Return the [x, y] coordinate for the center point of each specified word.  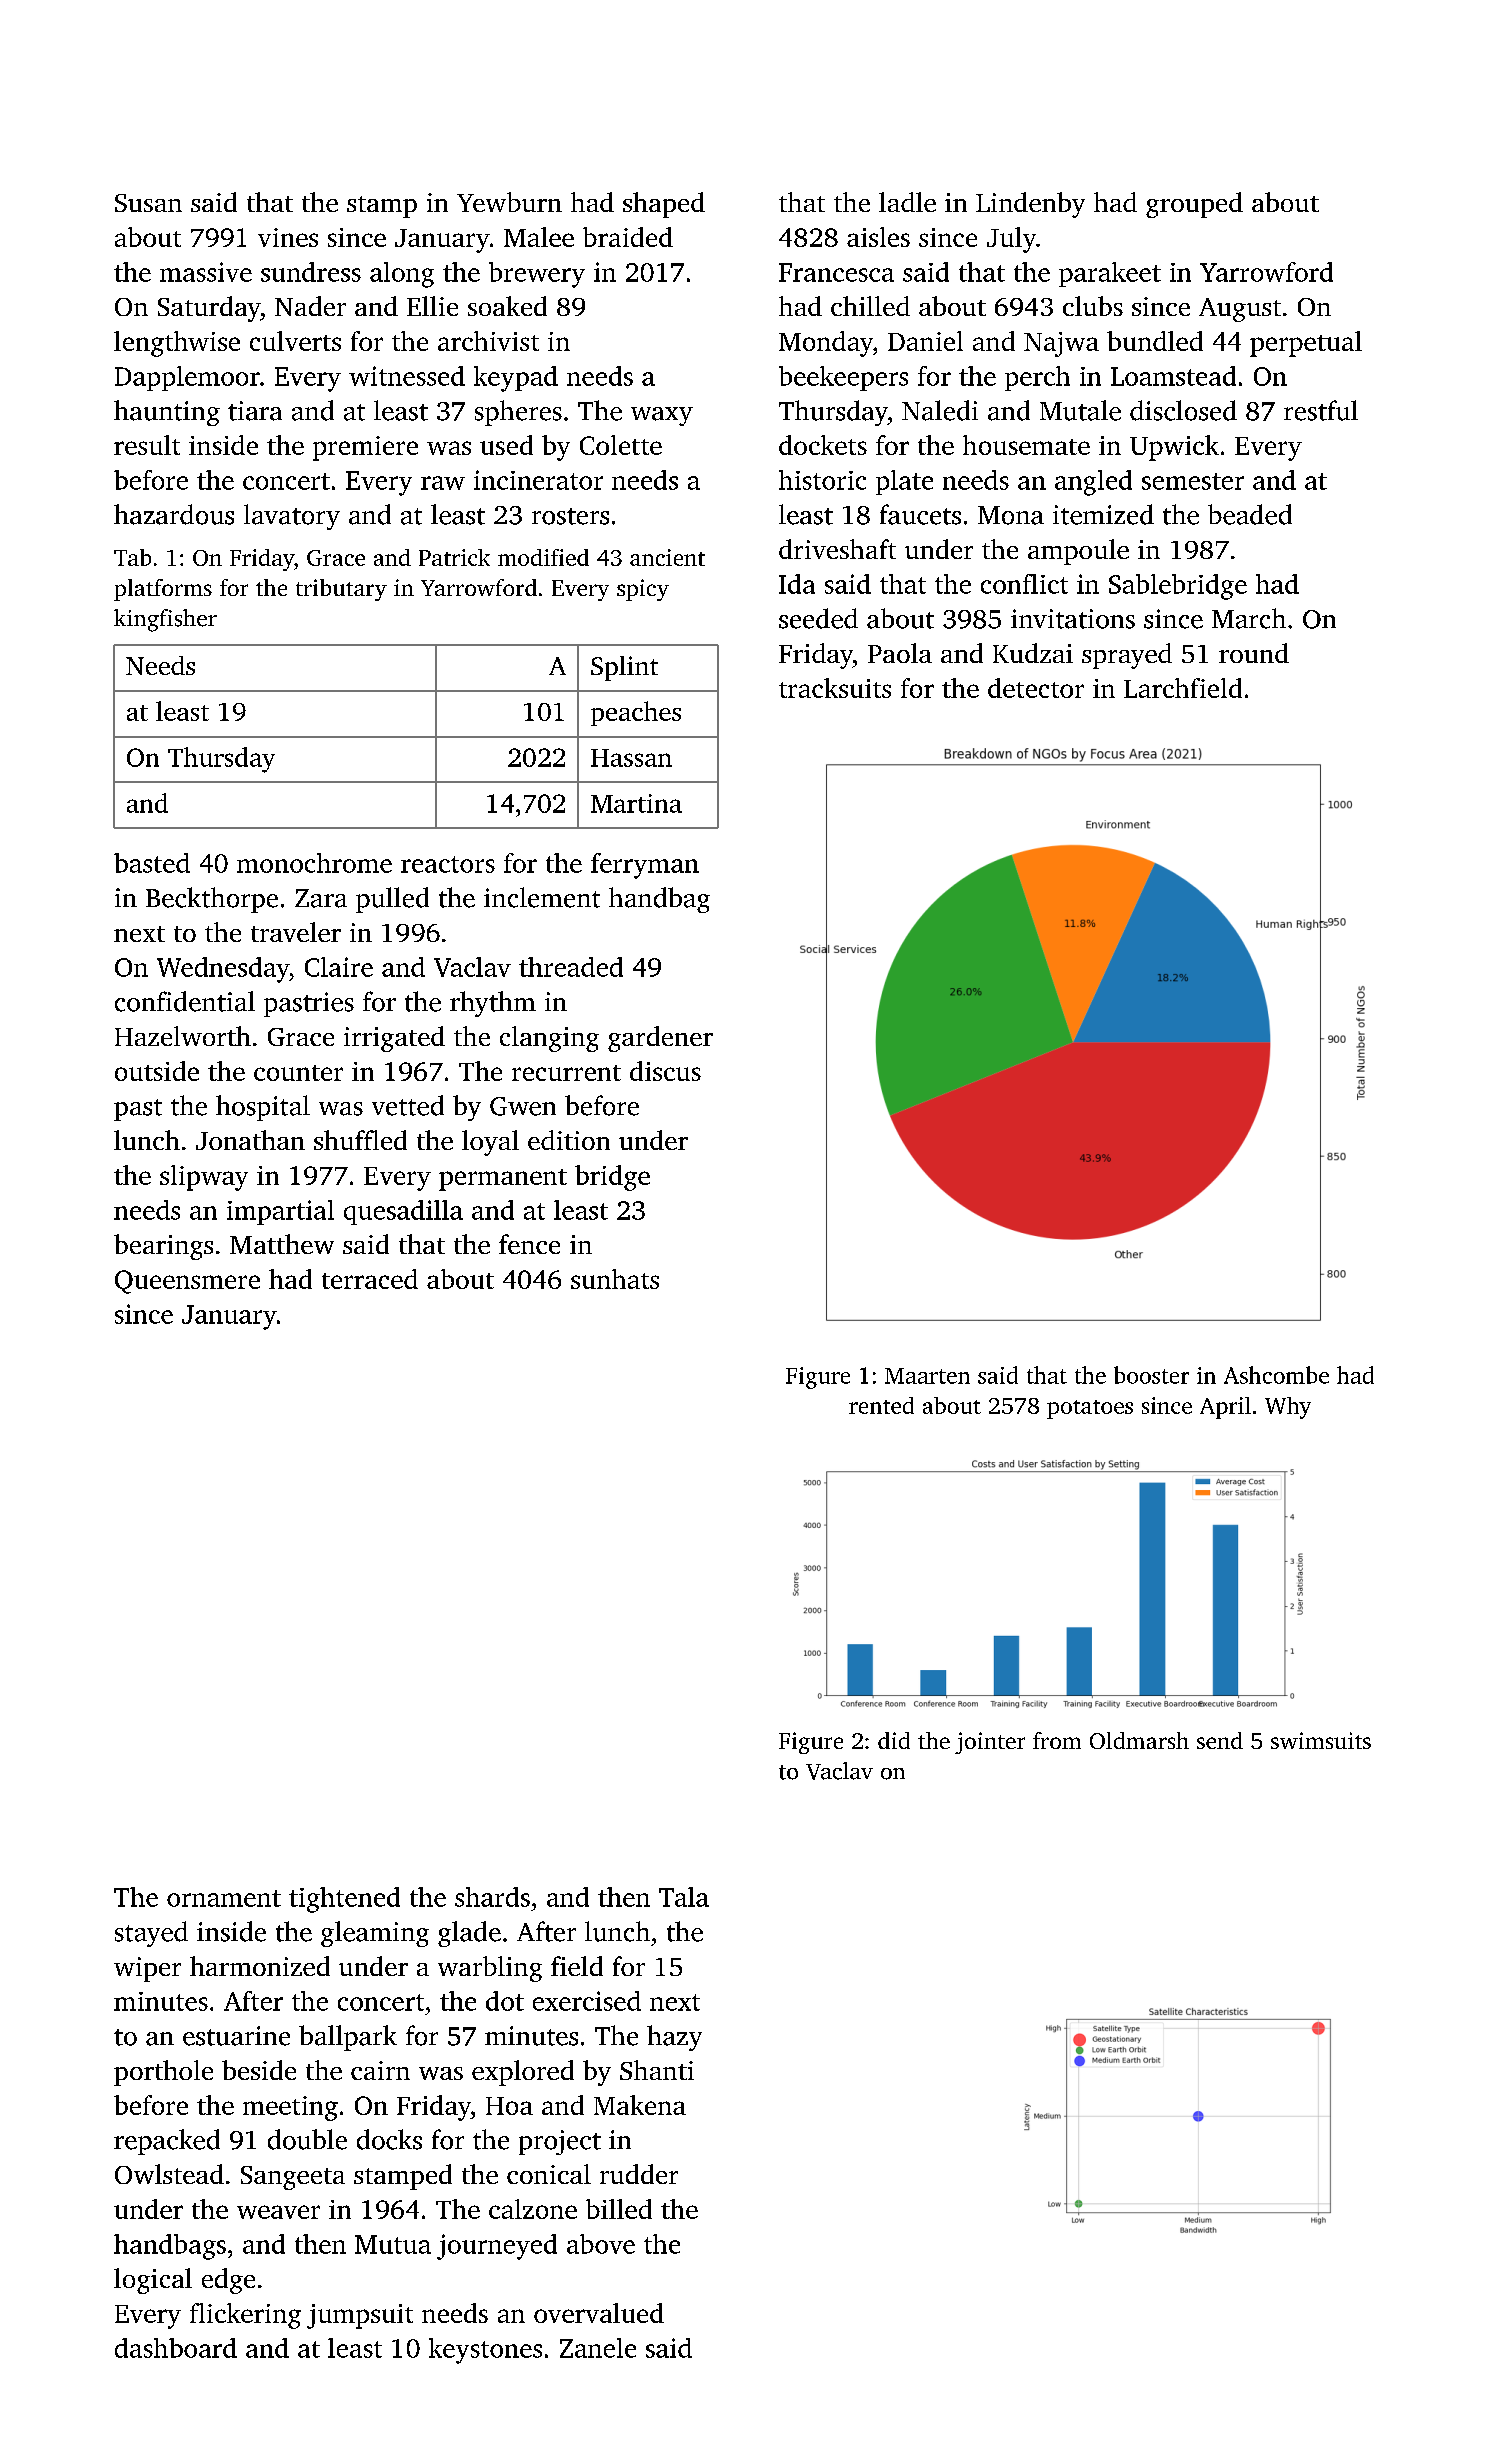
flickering [245, 2316]
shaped [664, 205]
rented [881, 1405]
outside [157, 1071]
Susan [148, 203]
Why [1288, 1408]
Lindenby [1030, 205]
